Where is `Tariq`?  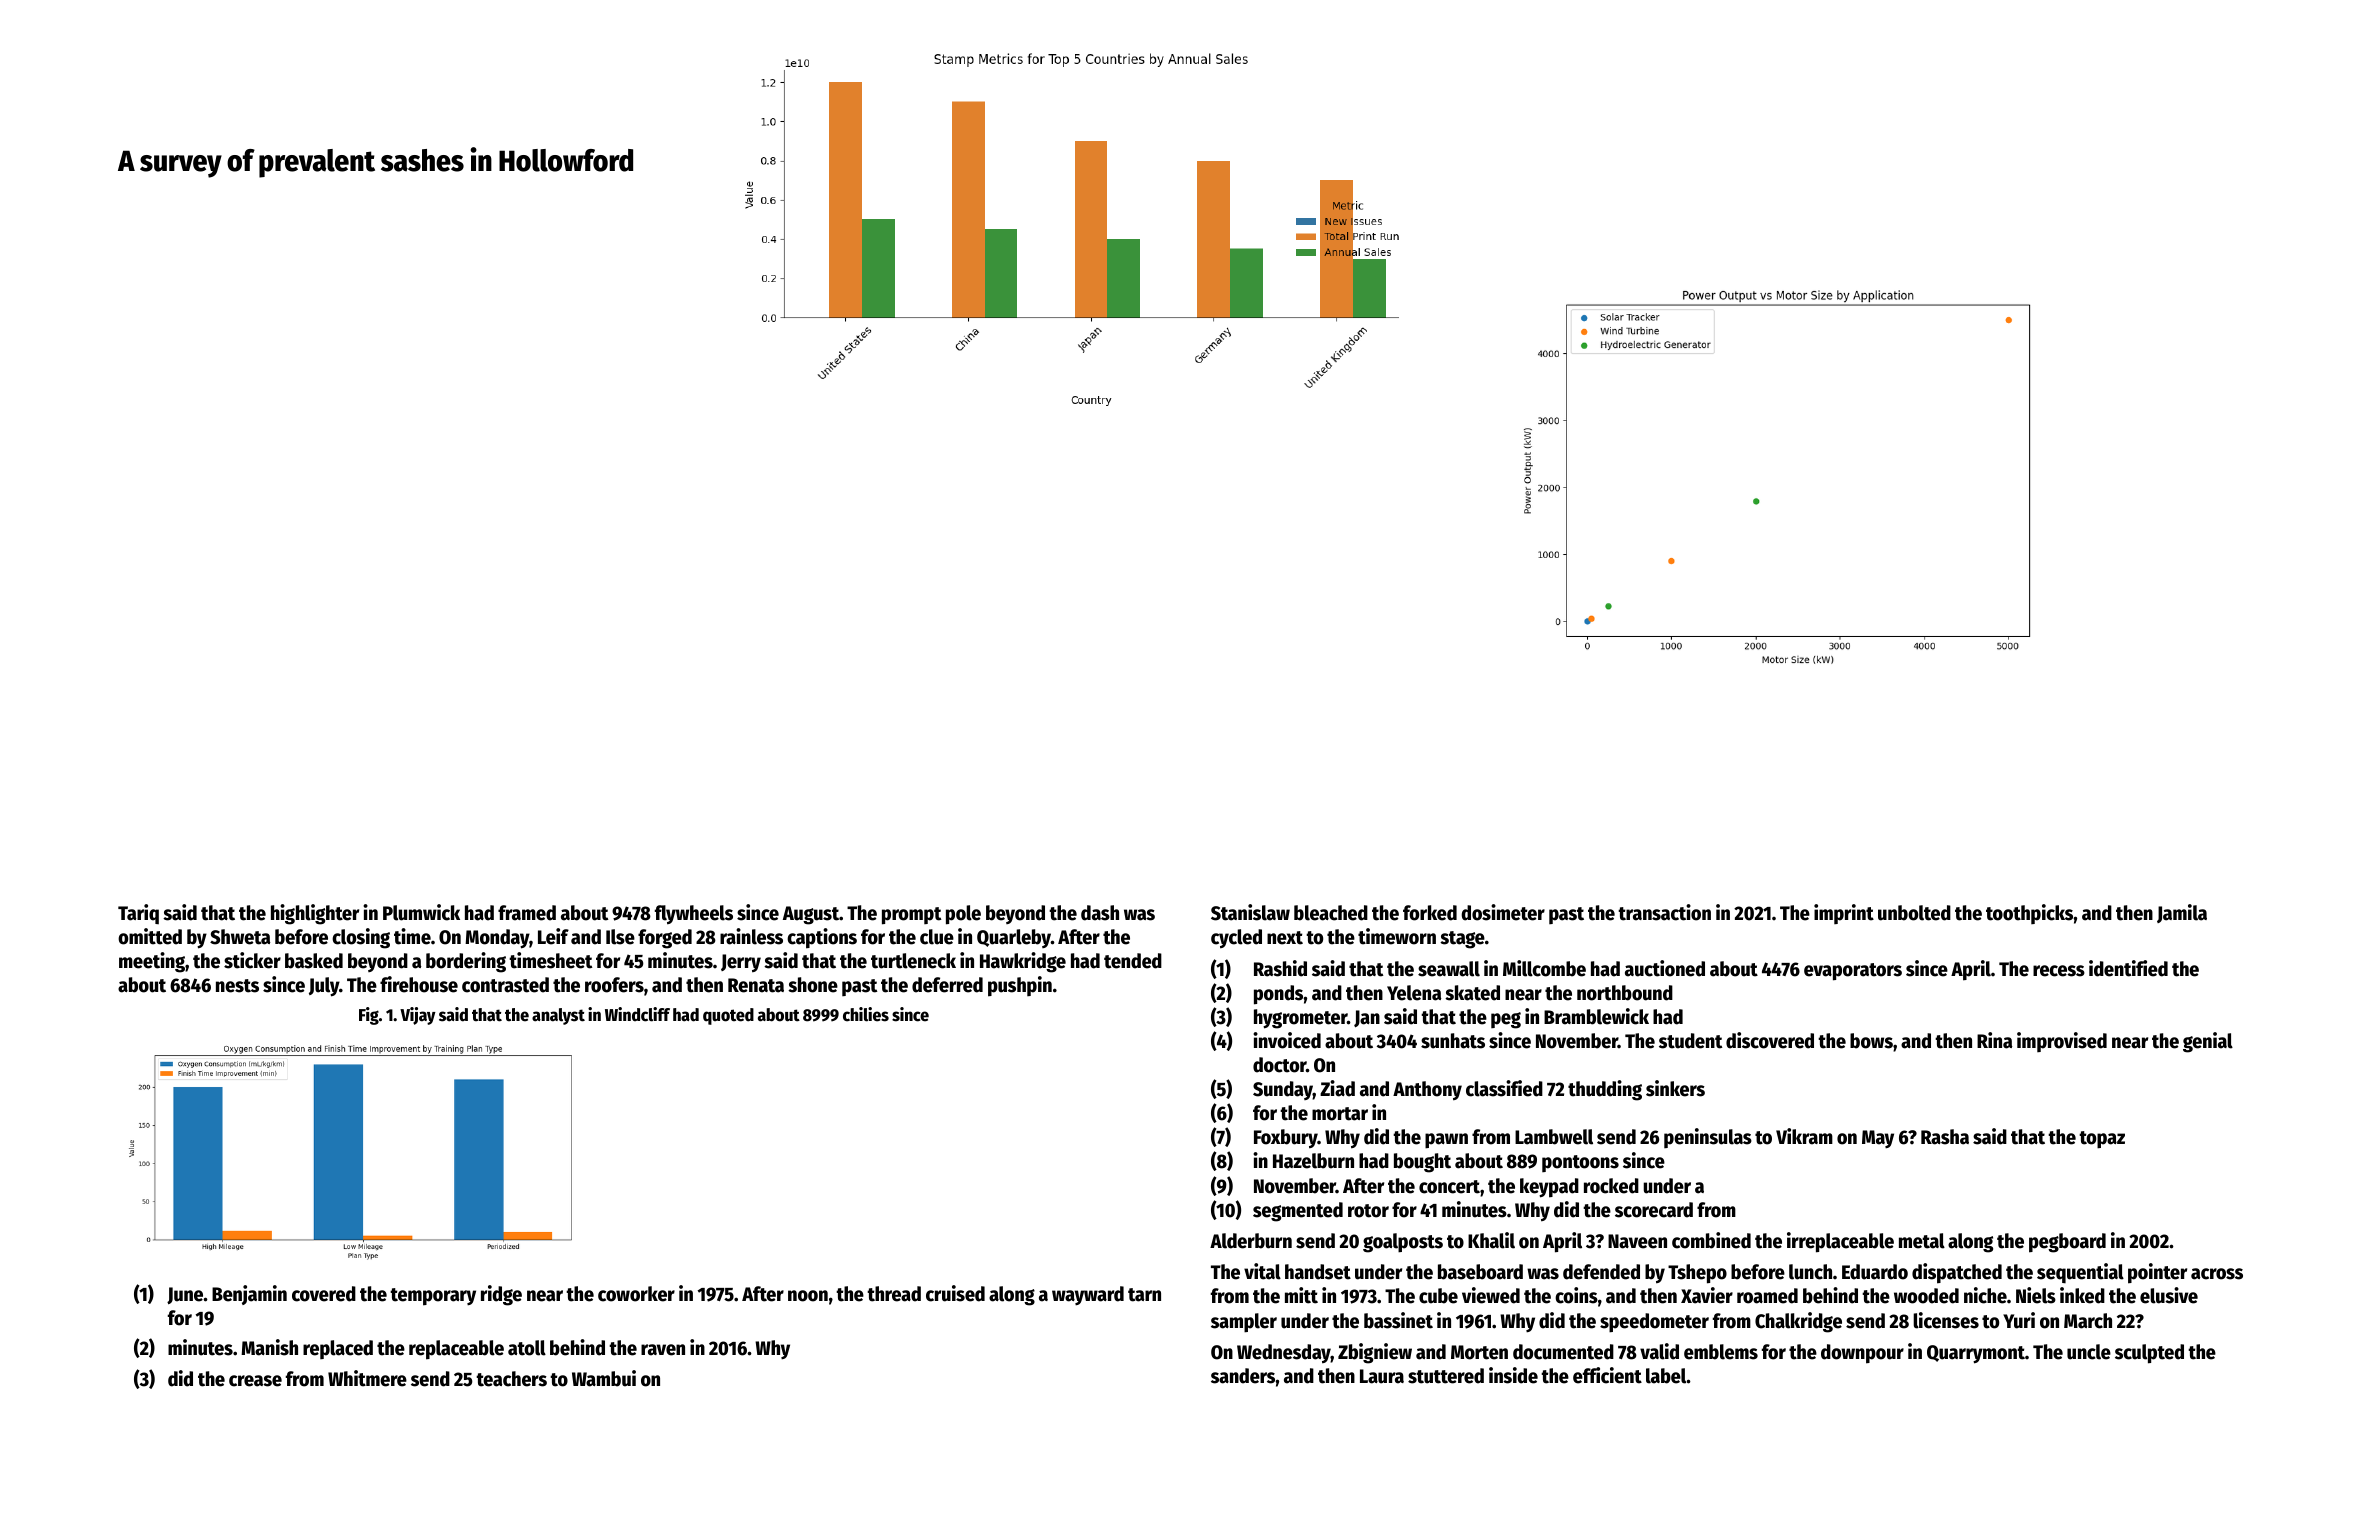 Tariq is located at coordinates (138, 914).
